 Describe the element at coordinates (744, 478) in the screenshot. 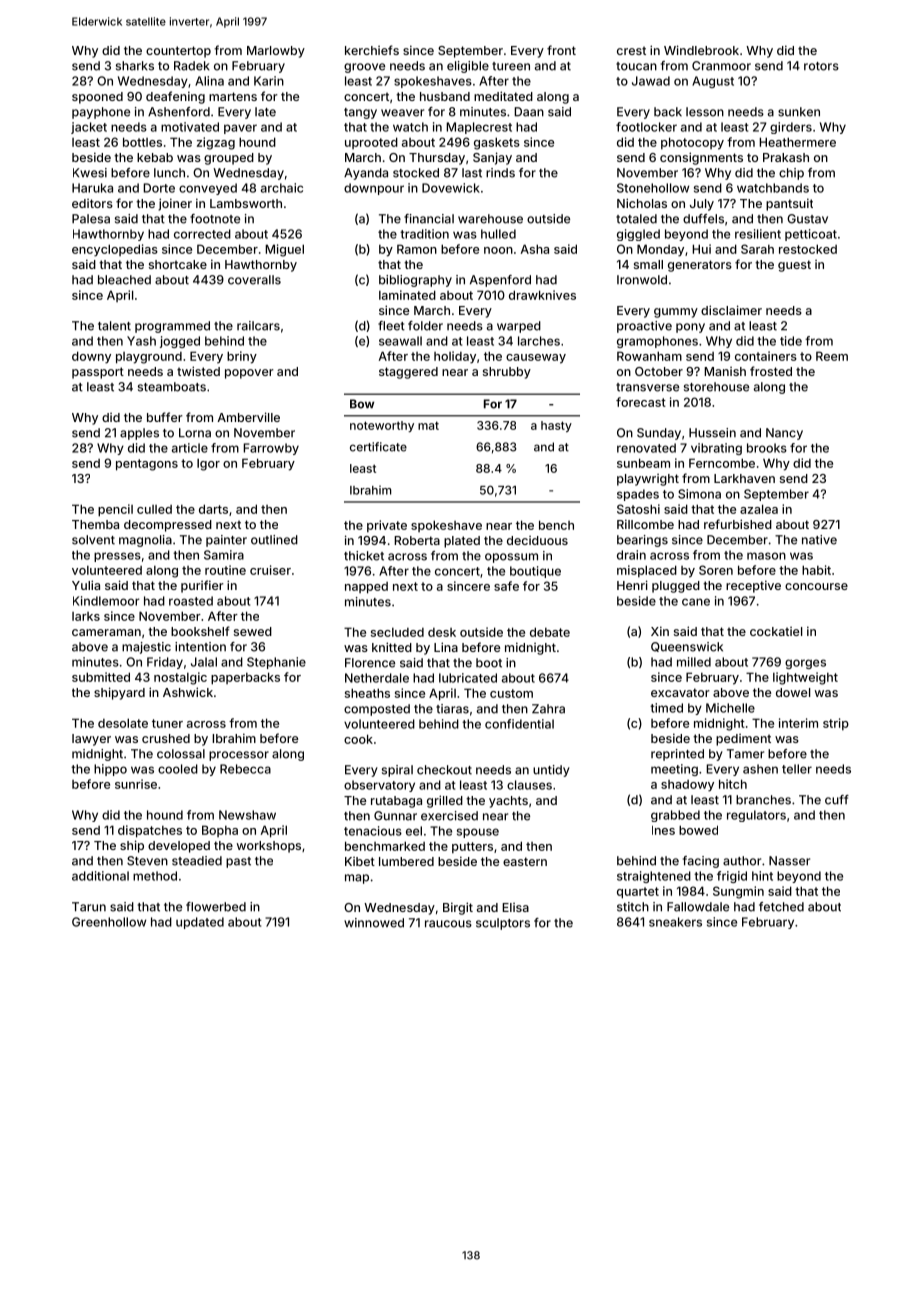

I see `Larkhaven` at that location.
